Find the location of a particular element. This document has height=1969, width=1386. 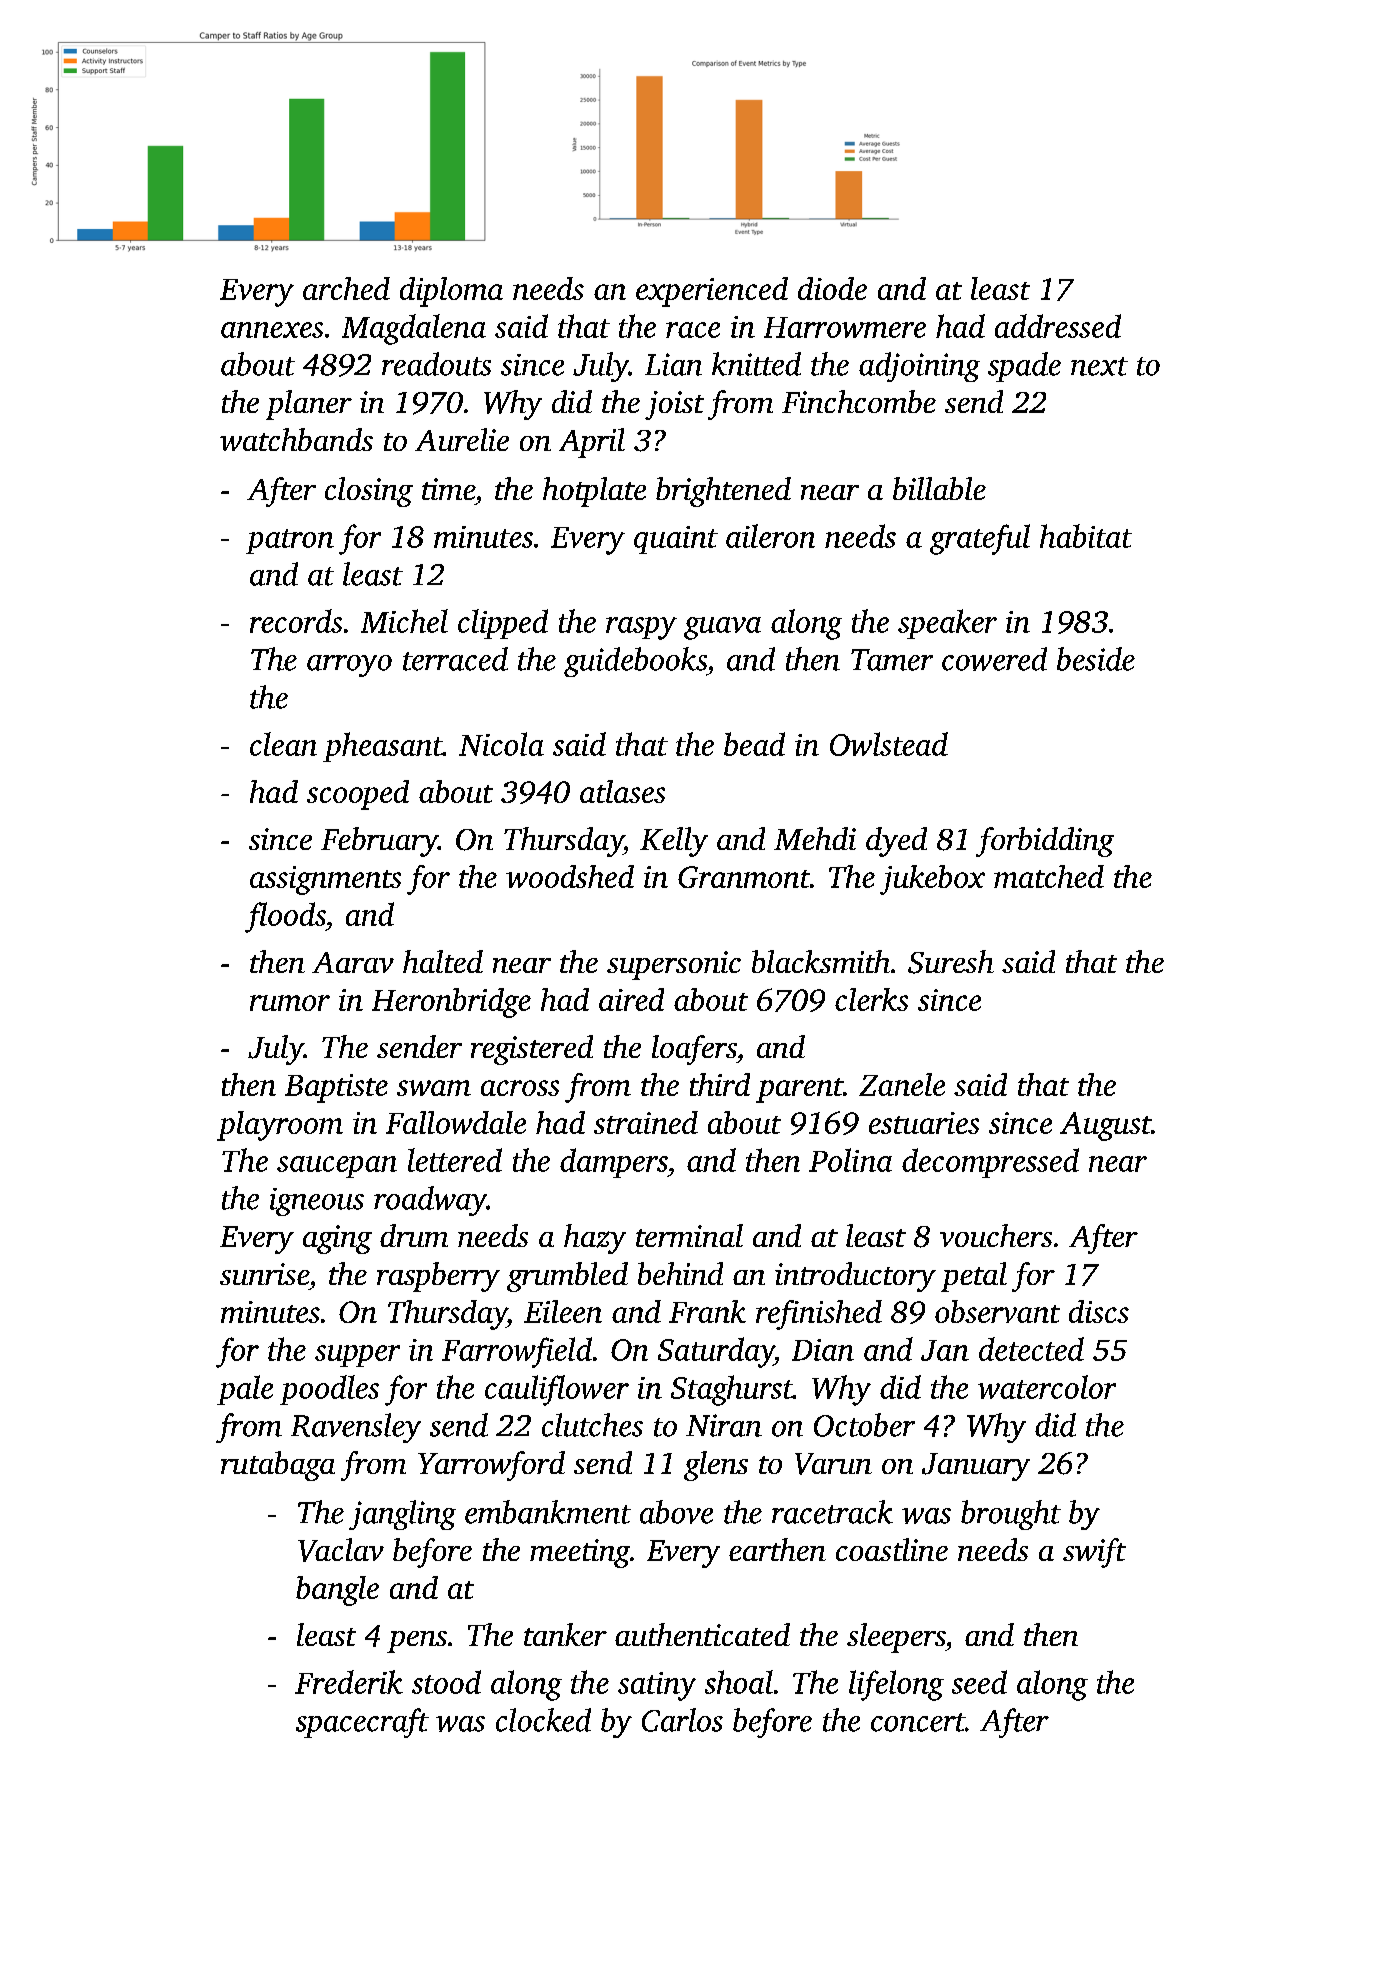

arched is located at coordinates (346, 288).
